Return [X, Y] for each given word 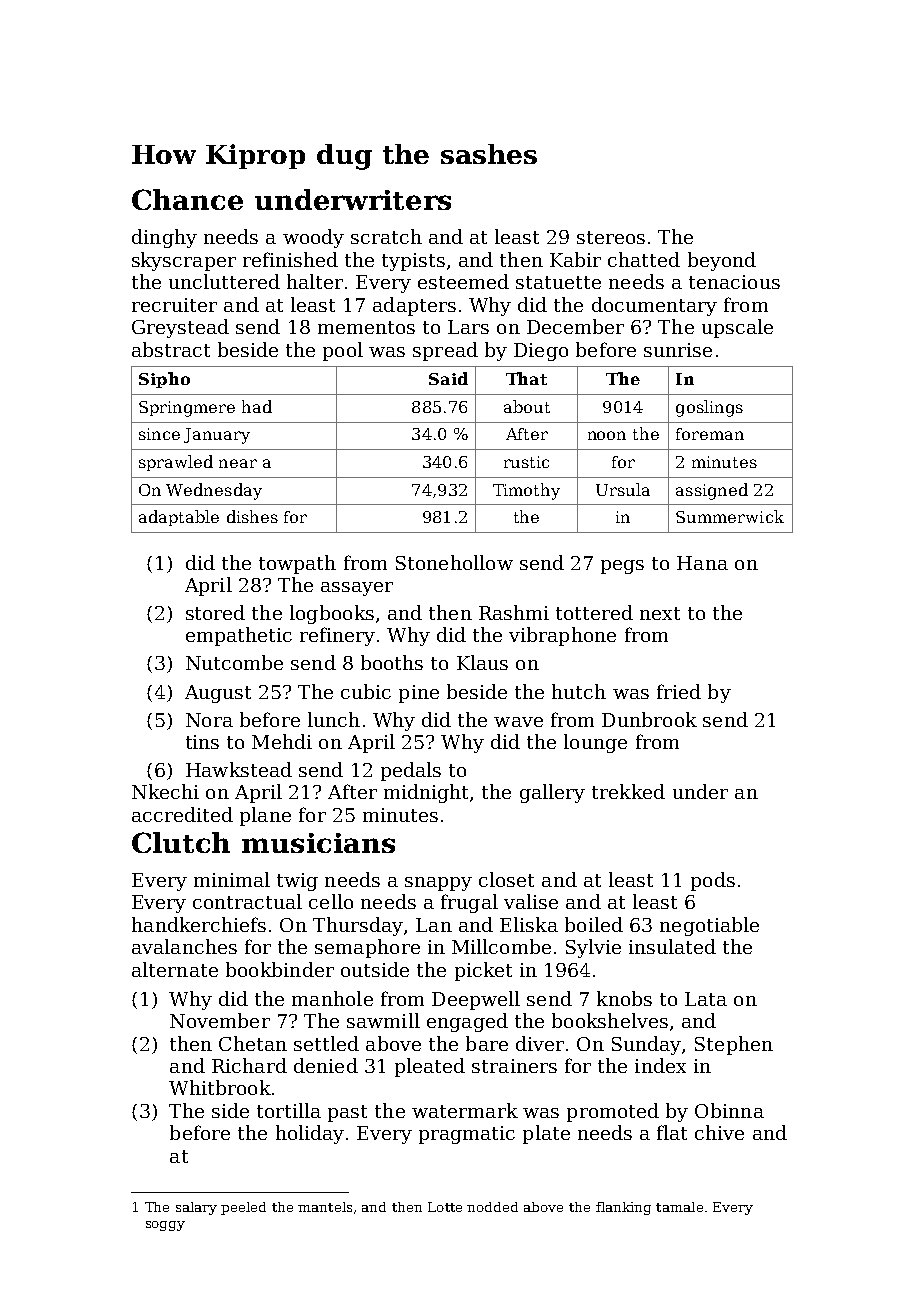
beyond [722, 261]
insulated [672, 946]
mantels [325, 1207]
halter [315, 281]
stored [215, 612]
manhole [332, 998]
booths [392, 662]
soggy [165, 1226]
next [660, 613]
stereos [611, 237]
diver [540, 1043]
